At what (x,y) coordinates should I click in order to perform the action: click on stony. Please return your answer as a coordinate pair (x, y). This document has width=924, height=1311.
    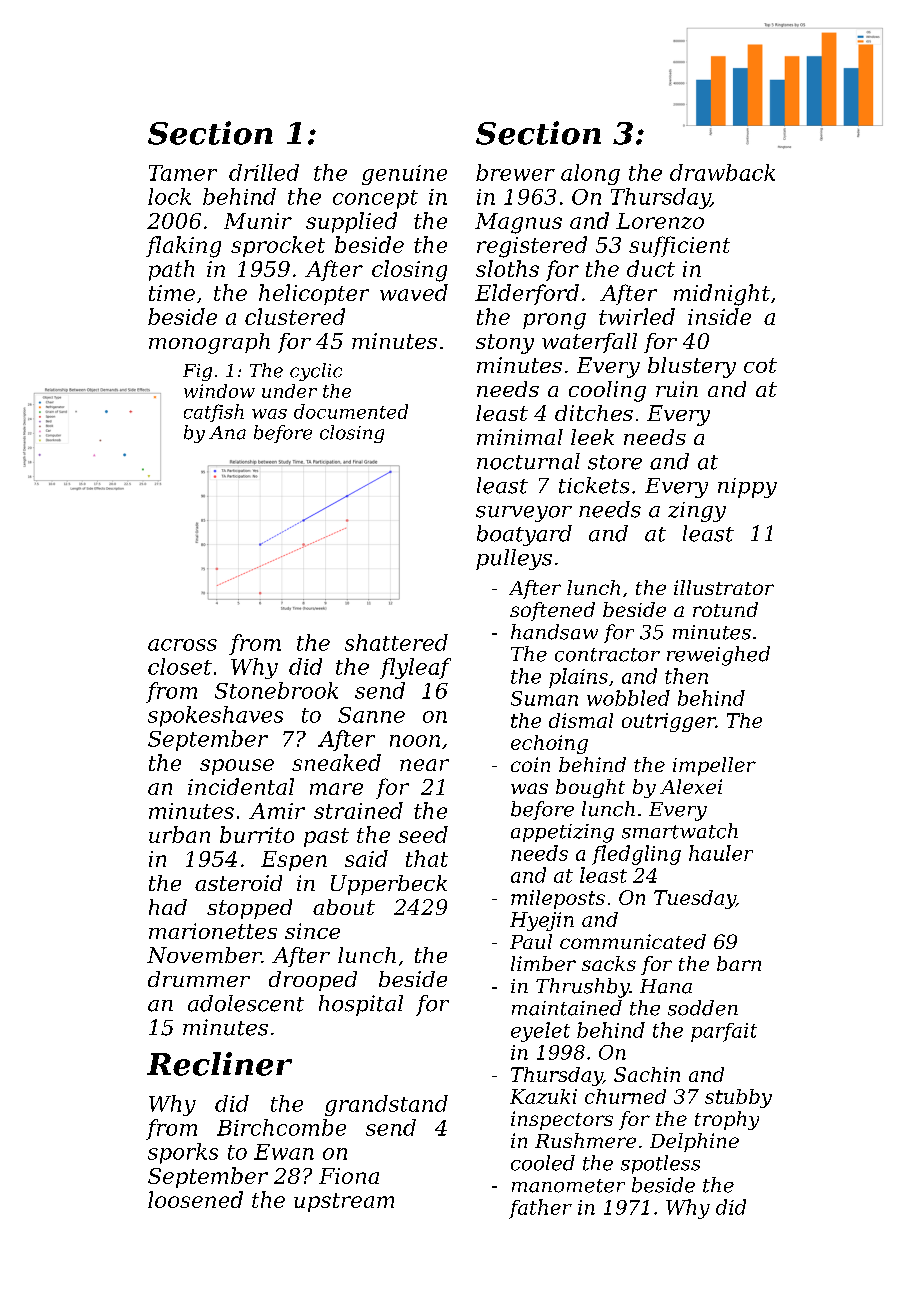
    Looking at the image, I should click on (505, 344).
